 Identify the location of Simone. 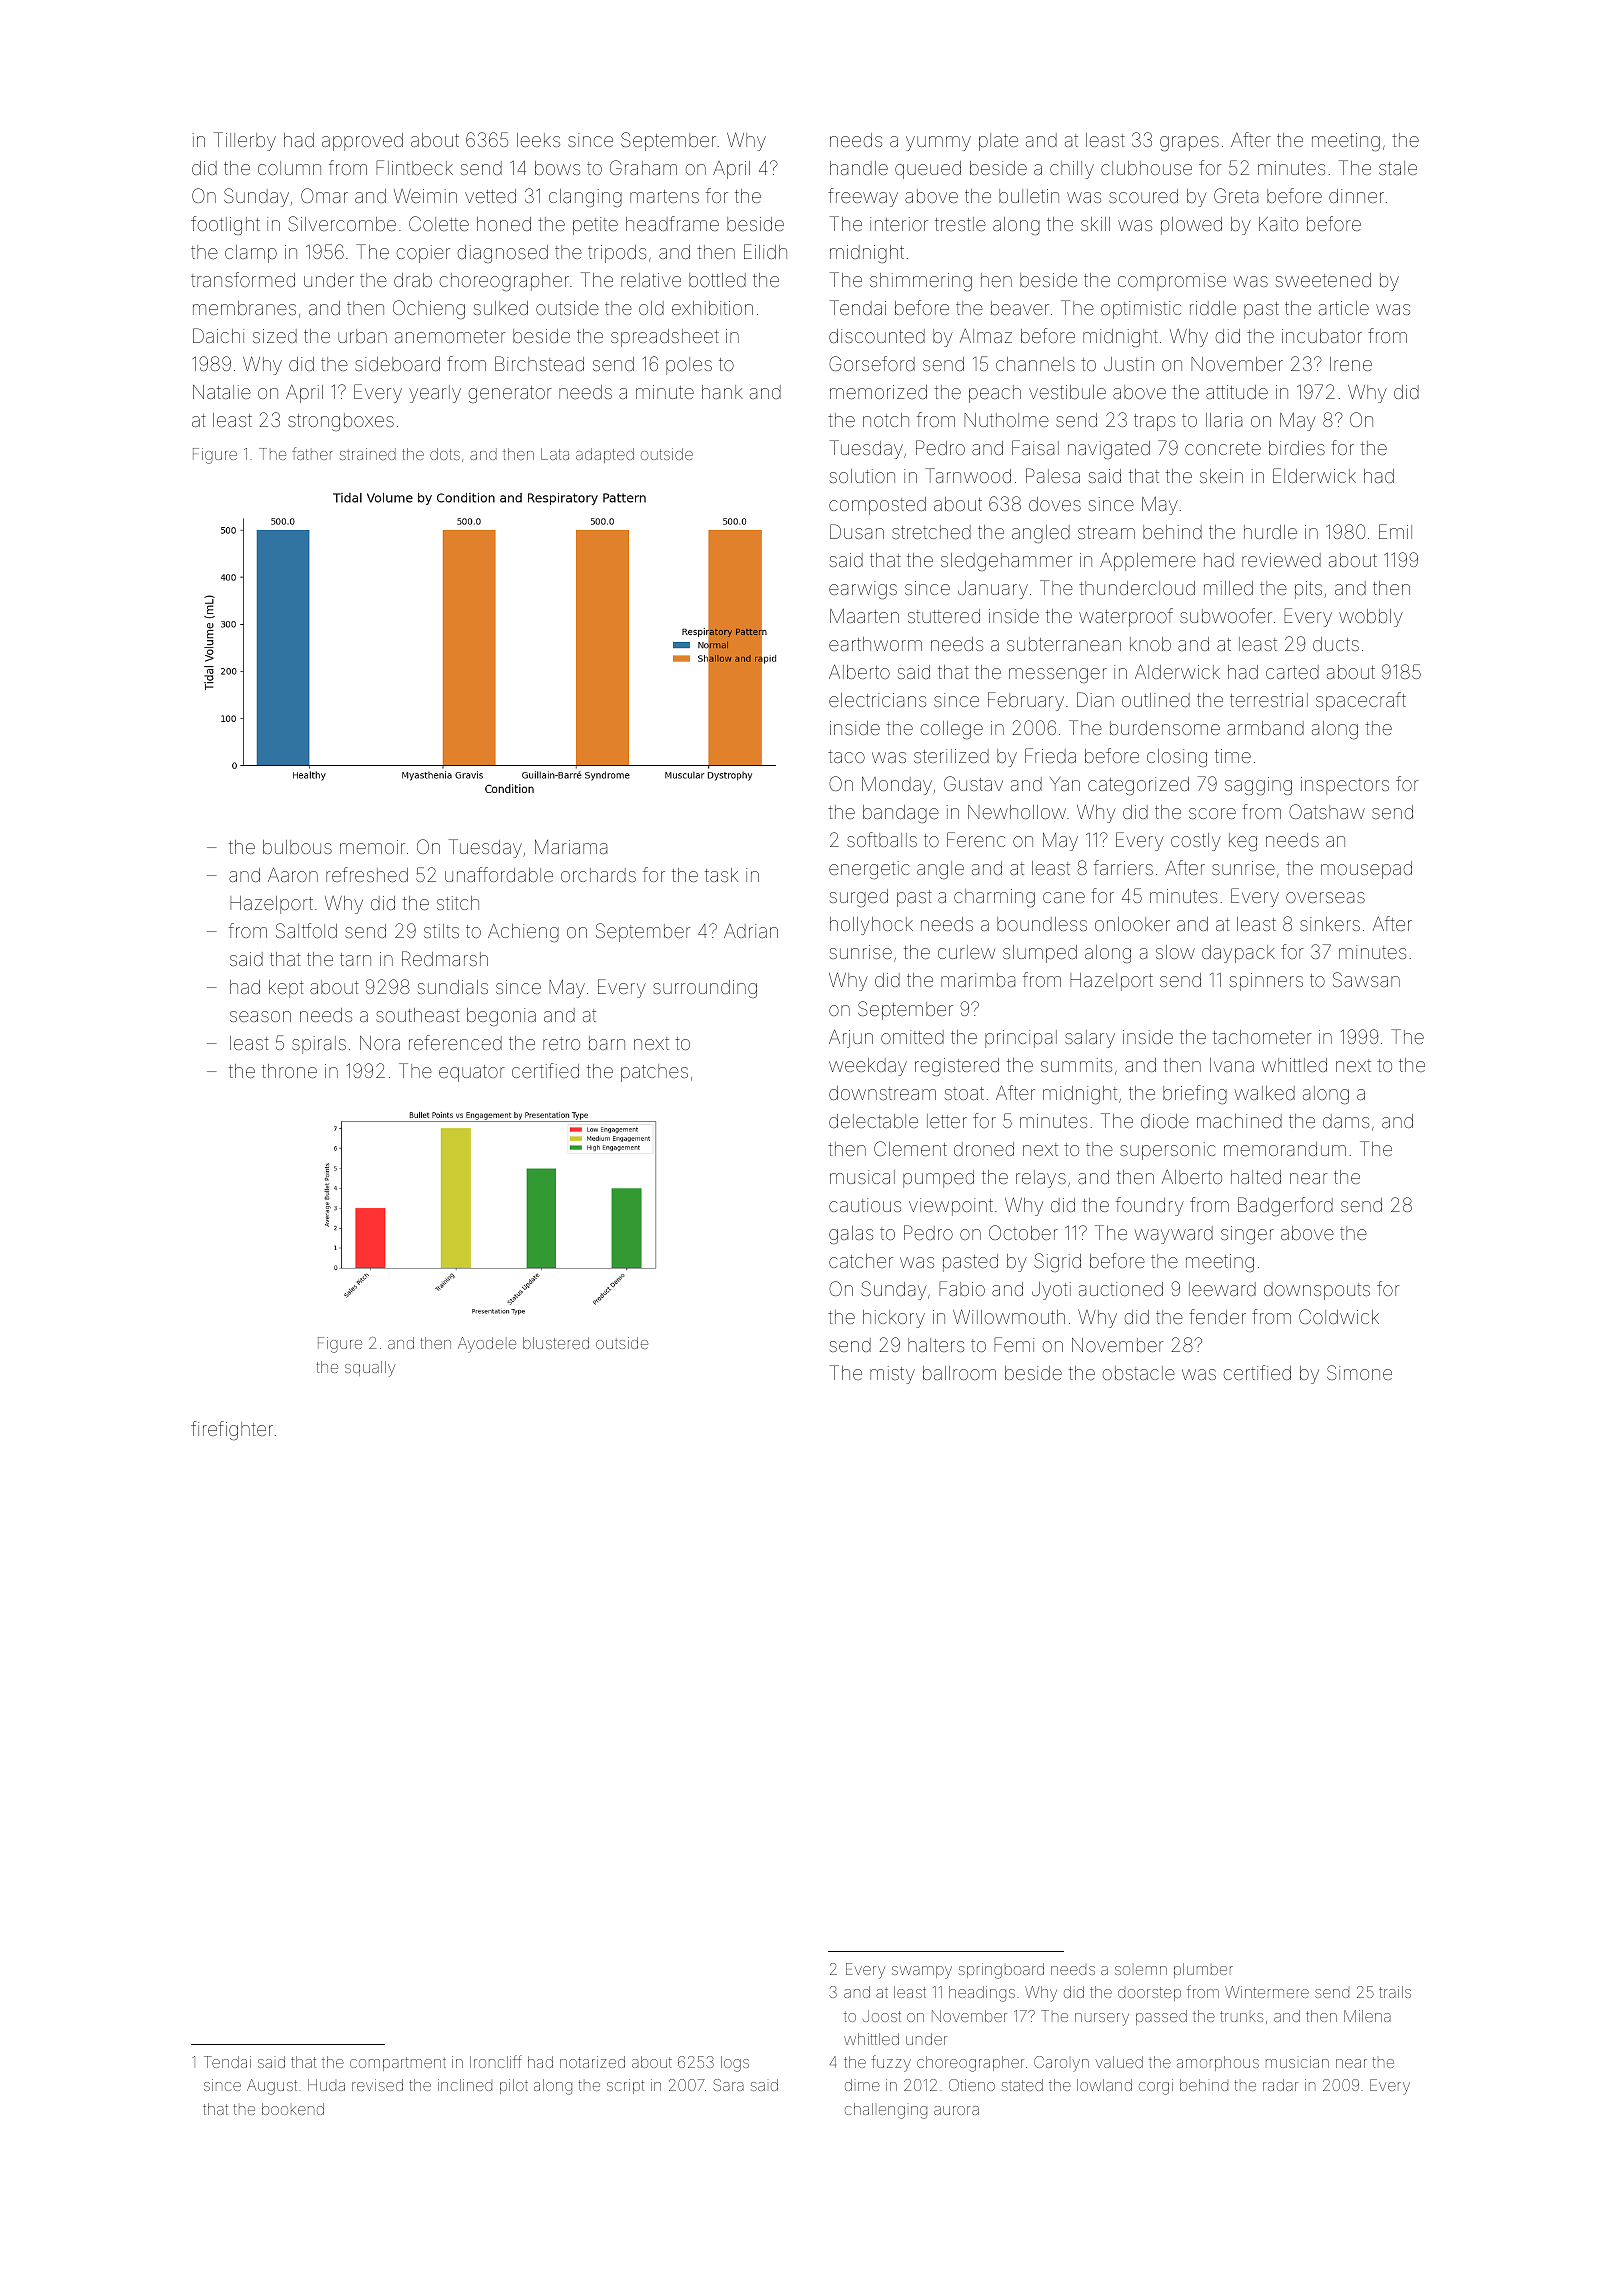
(1359, 1372).
